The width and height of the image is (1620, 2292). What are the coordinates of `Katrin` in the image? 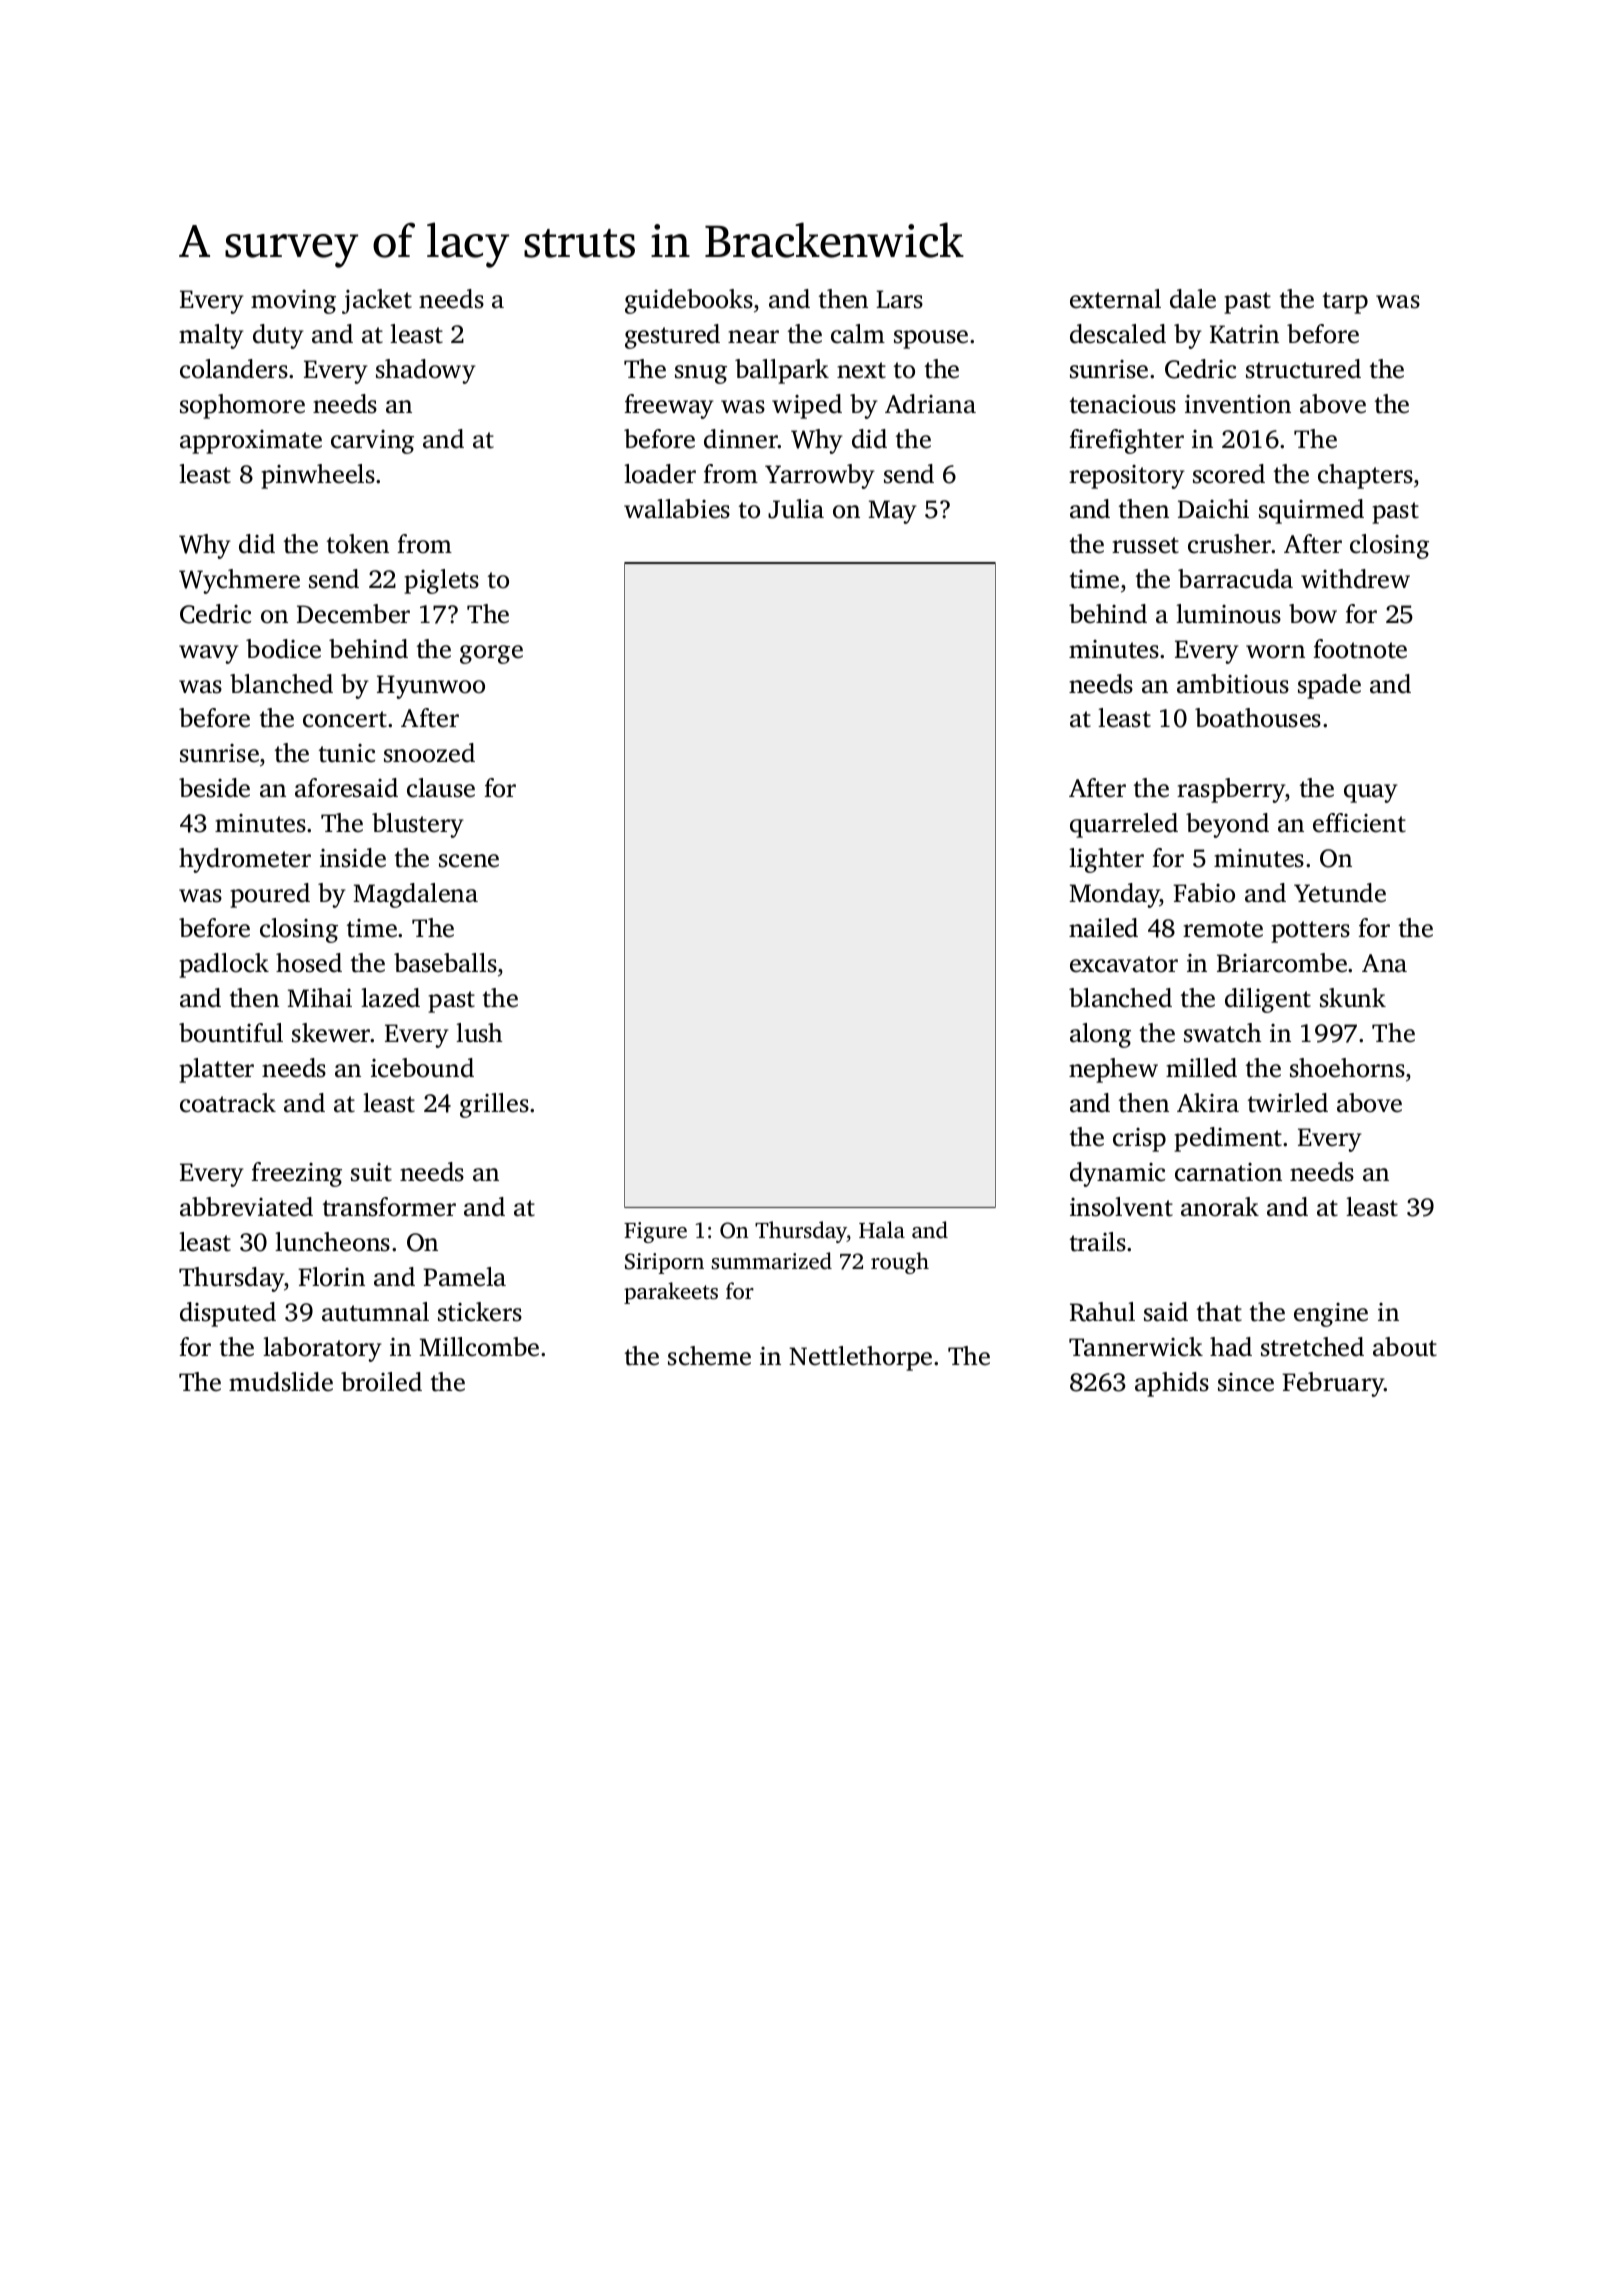 It's located at (1244, 334).
